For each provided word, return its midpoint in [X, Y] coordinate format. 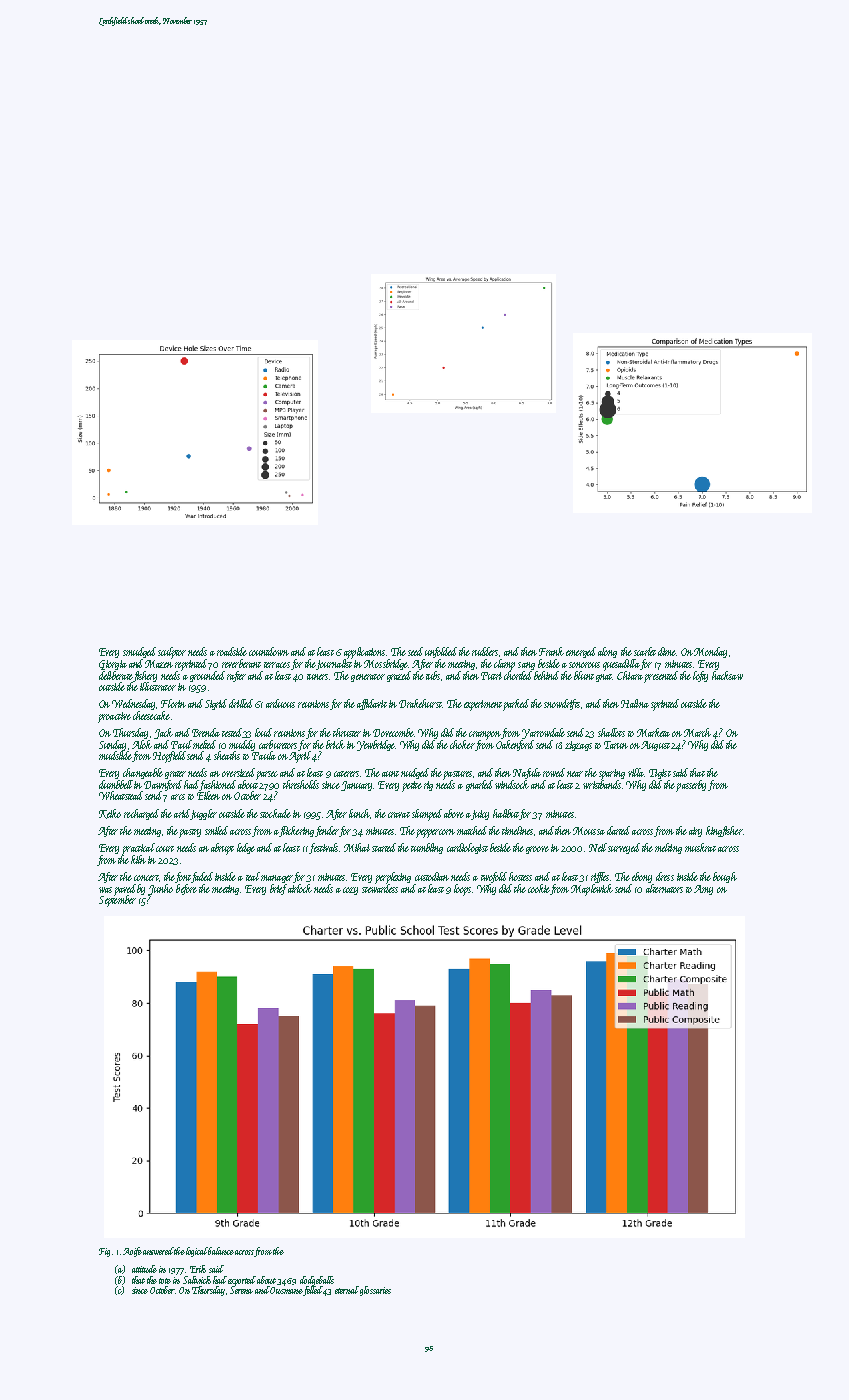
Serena [241, 1290]
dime [667, 651]
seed [415, 651]
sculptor [172, 653]
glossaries [375, 1291]
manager [277, 879]
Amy [703, 890]
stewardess [380, 888]
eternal [347, 1290]
